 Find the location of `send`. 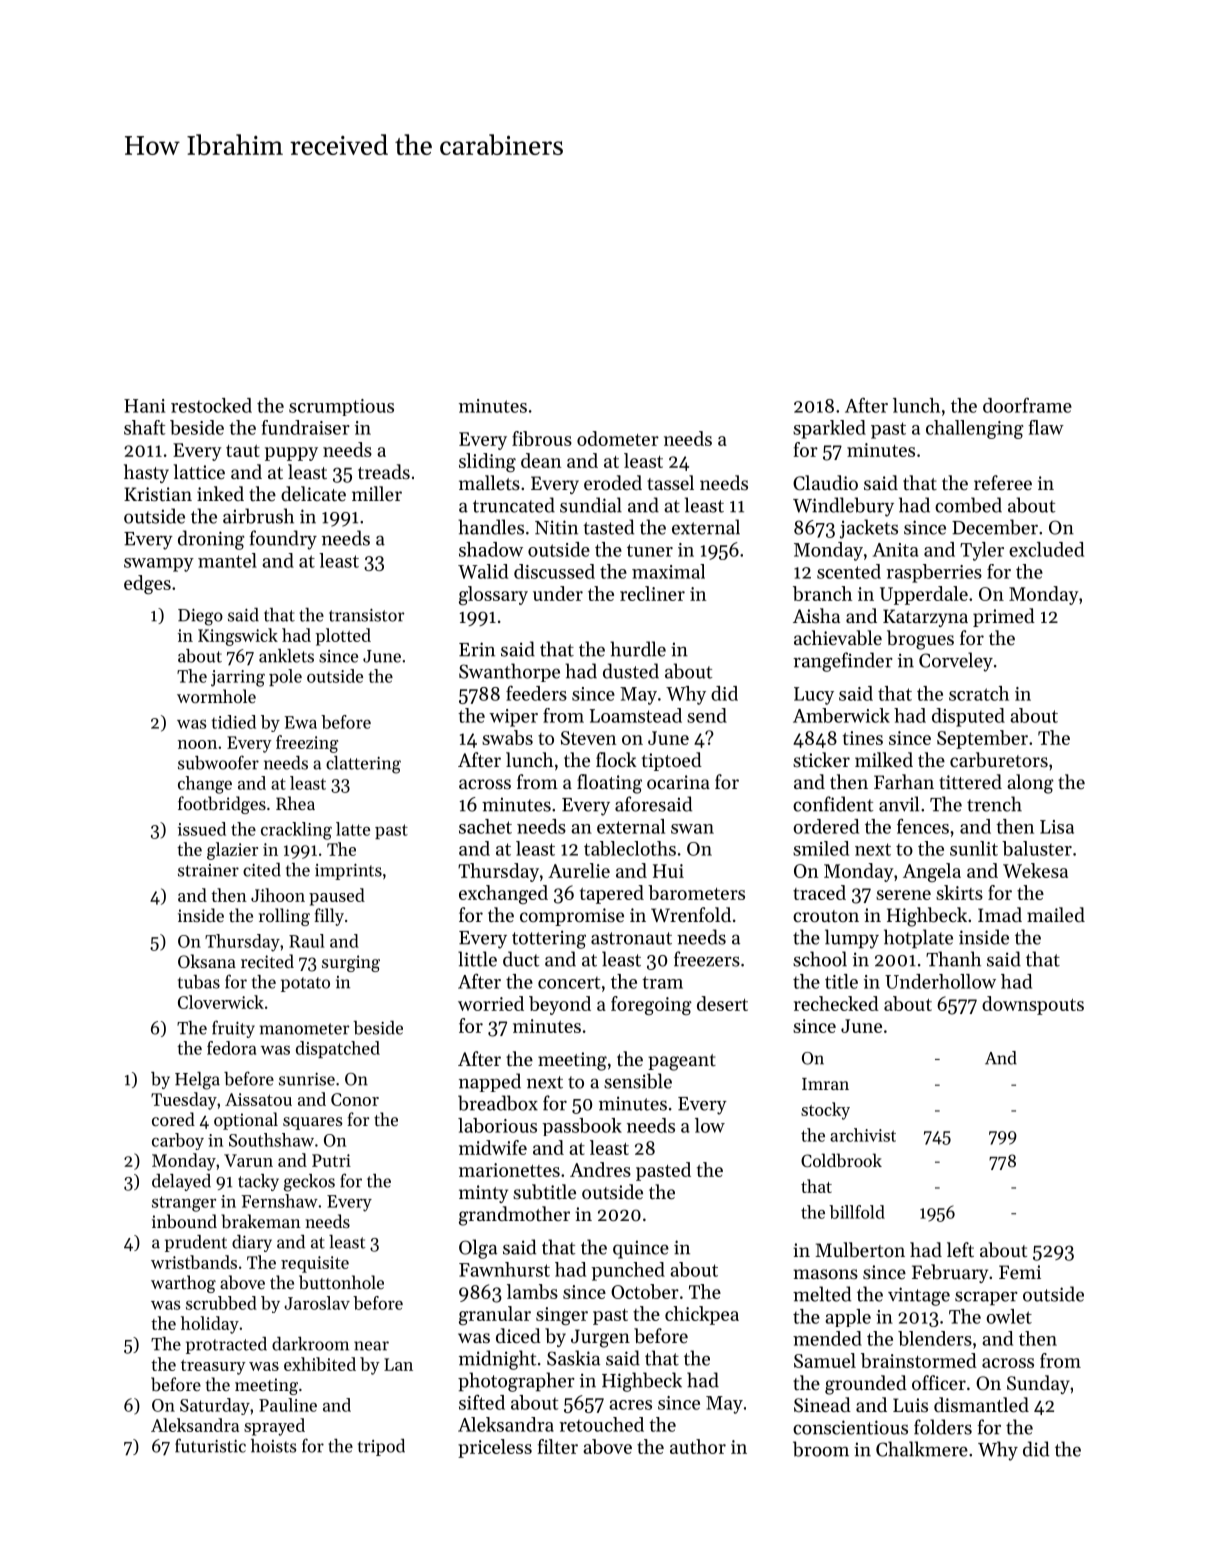

send is located at coordinates (707, 715).
